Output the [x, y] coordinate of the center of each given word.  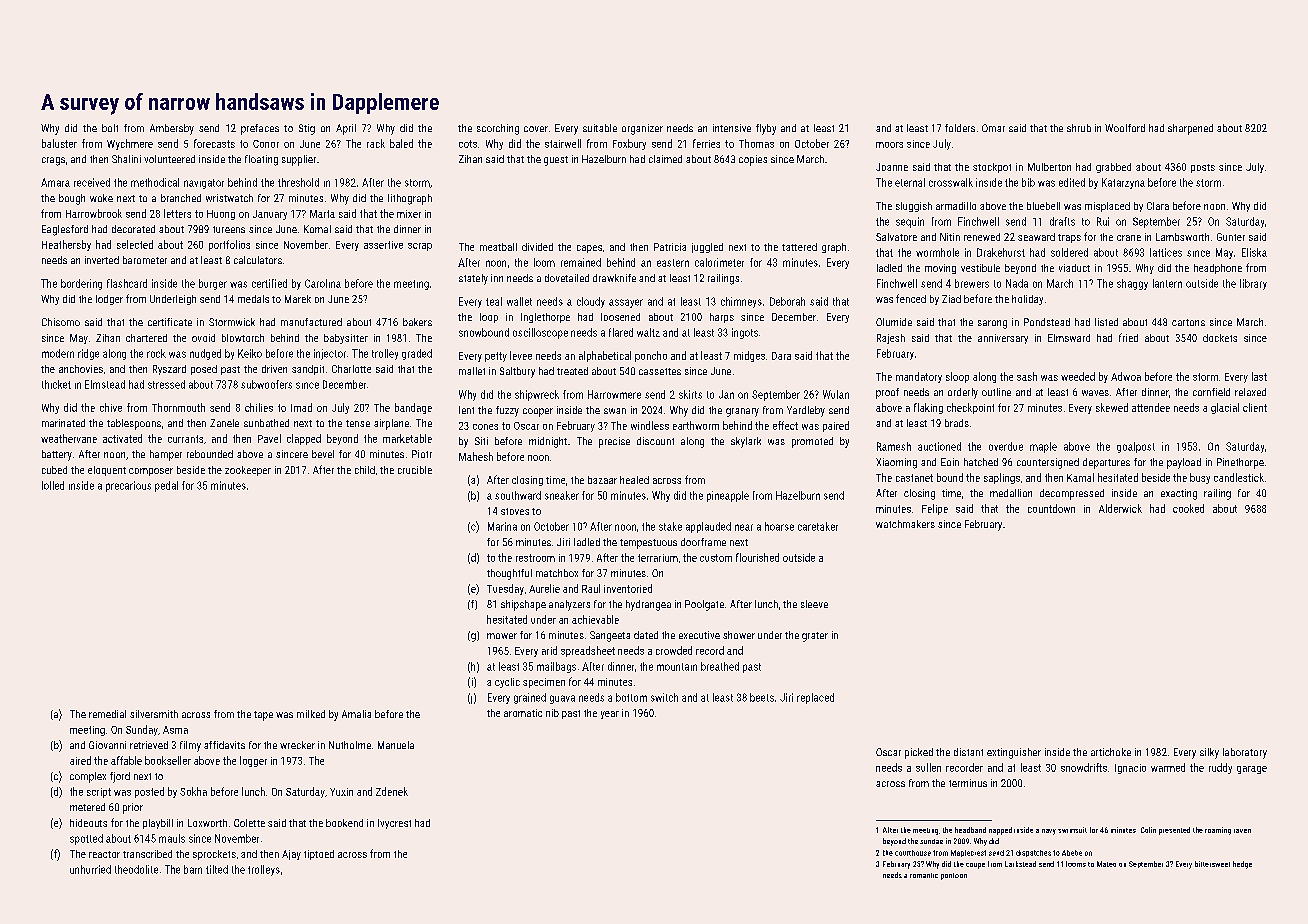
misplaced [1107, 207]
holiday [1027, 300]
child [365, 470]
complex [88, 777]
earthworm [696, 425]
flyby [766, 129]
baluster [59, 143]
